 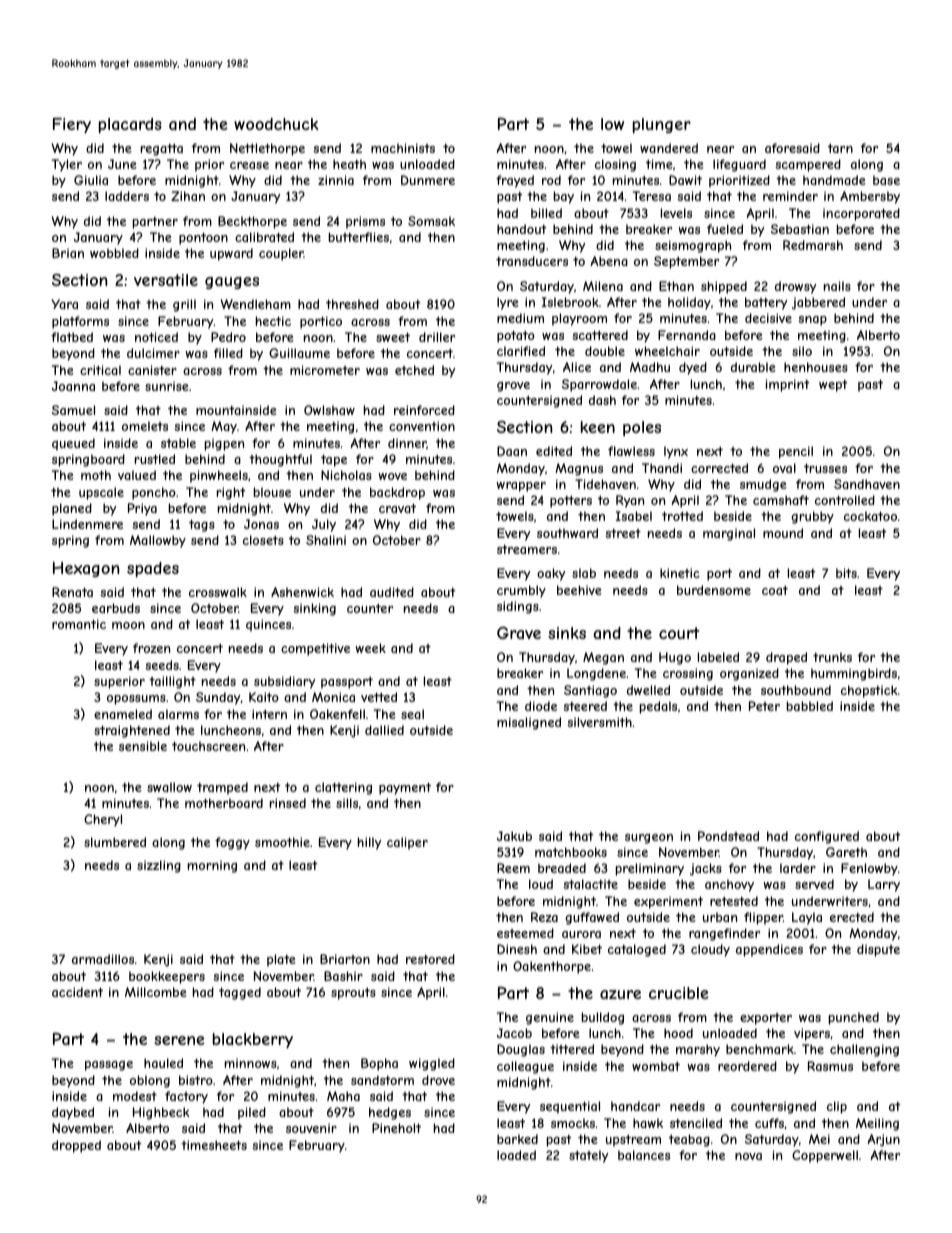 What do you see at coordinates (833, 386) in the document?
I see `wept` at bounding box center [833, 386].
